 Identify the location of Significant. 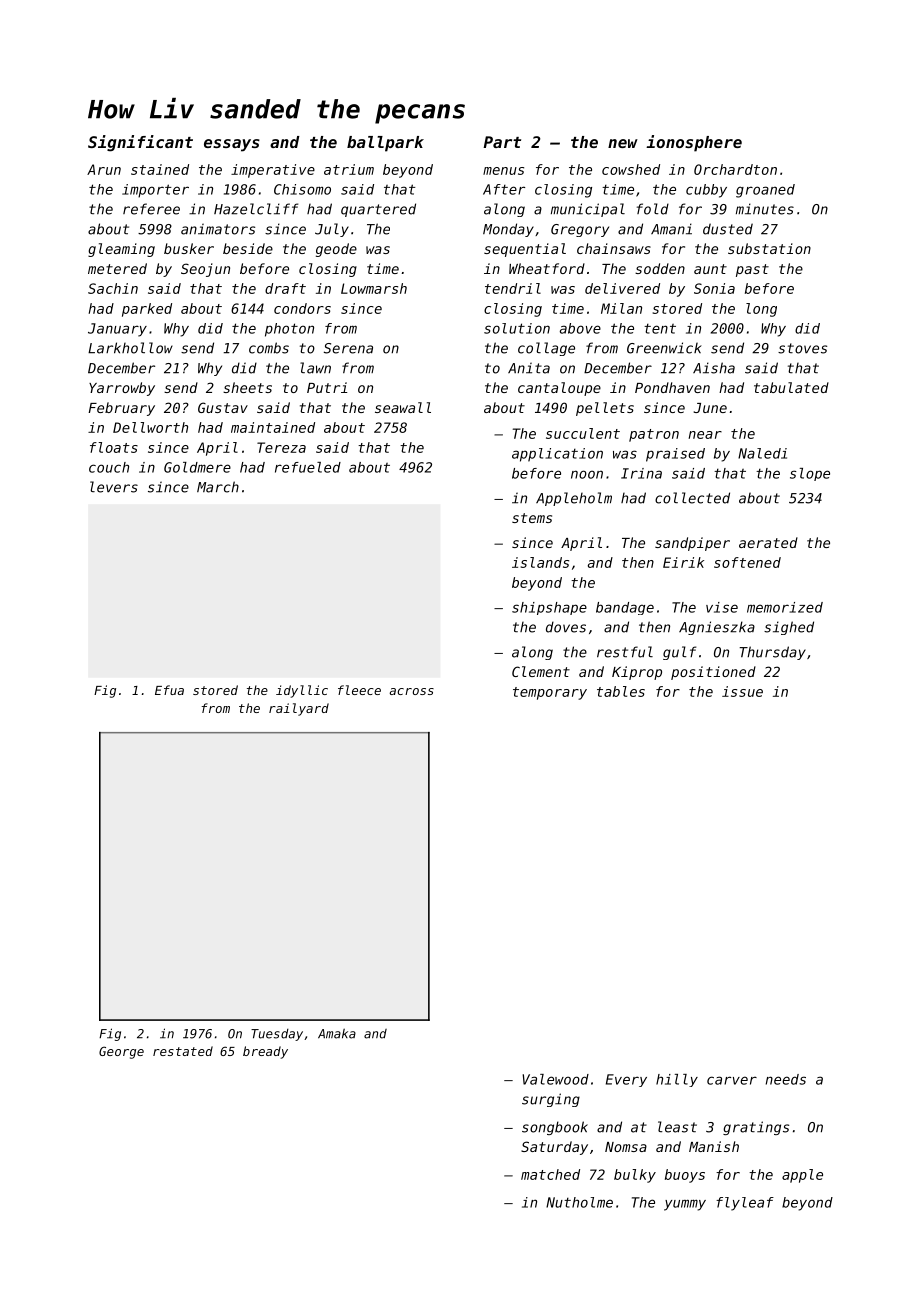
(140, 143).
